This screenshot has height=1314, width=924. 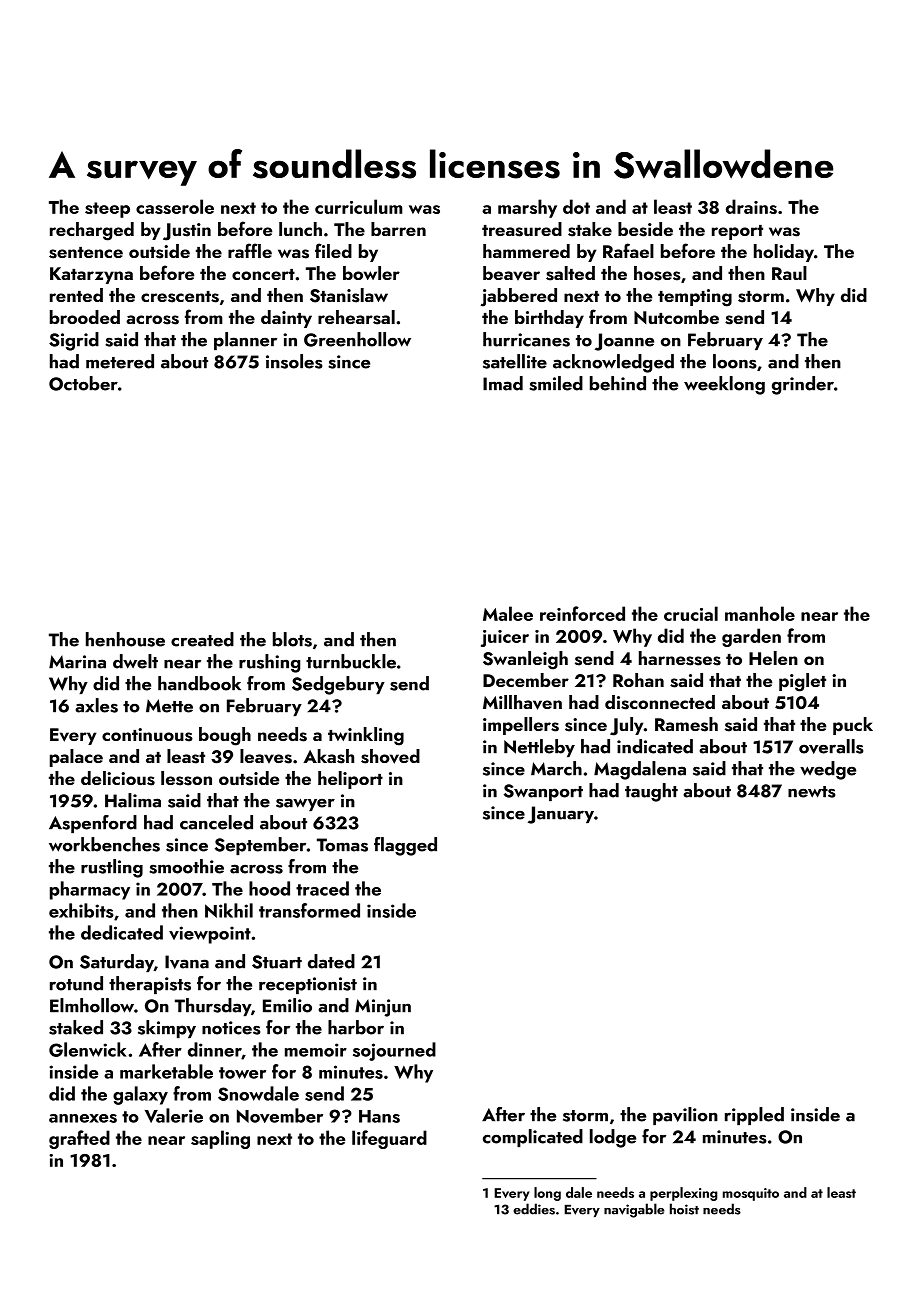 I want to click on eddies, so click(x=534, y=1209).
